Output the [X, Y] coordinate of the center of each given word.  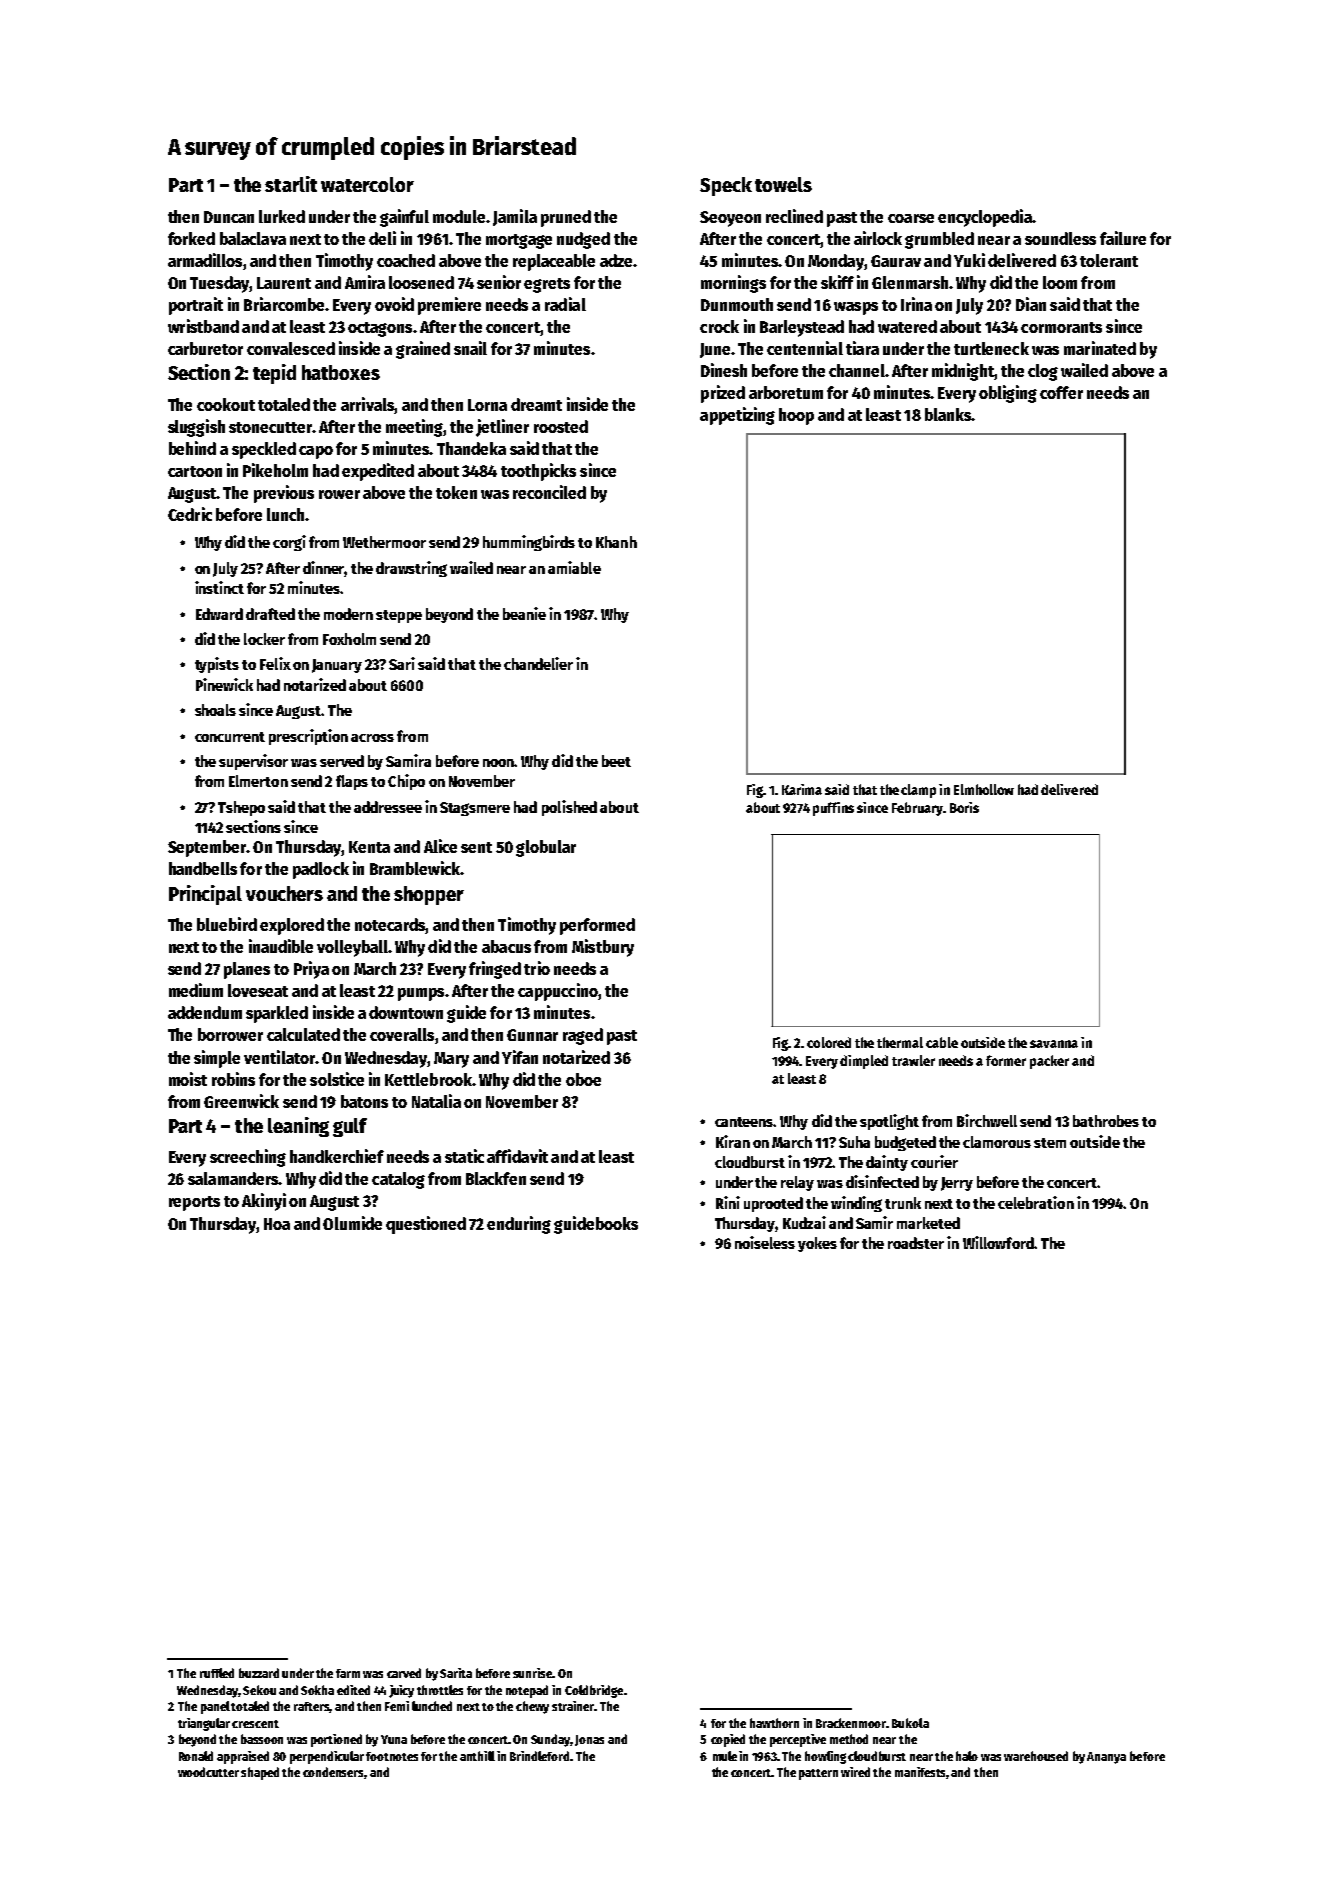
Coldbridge [594, 1691]
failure [1123, 238]
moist [188, 1079]
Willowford [998, 1242]
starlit [291, 184]
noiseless [765, 1242]
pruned [566, 218]
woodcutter [208, 1772]
